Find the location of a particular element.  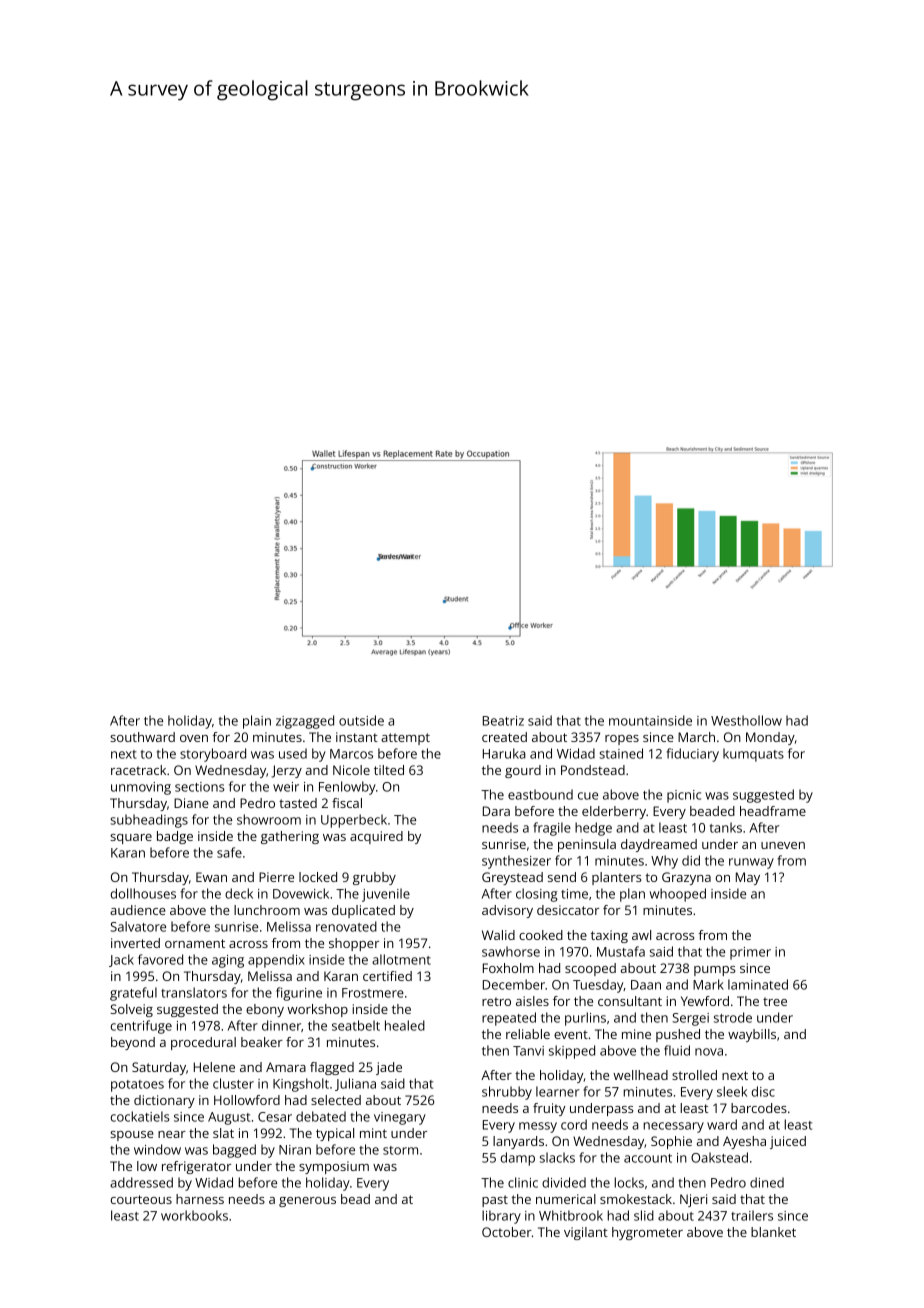

Westhollow is located at coordinates (746, 720).
